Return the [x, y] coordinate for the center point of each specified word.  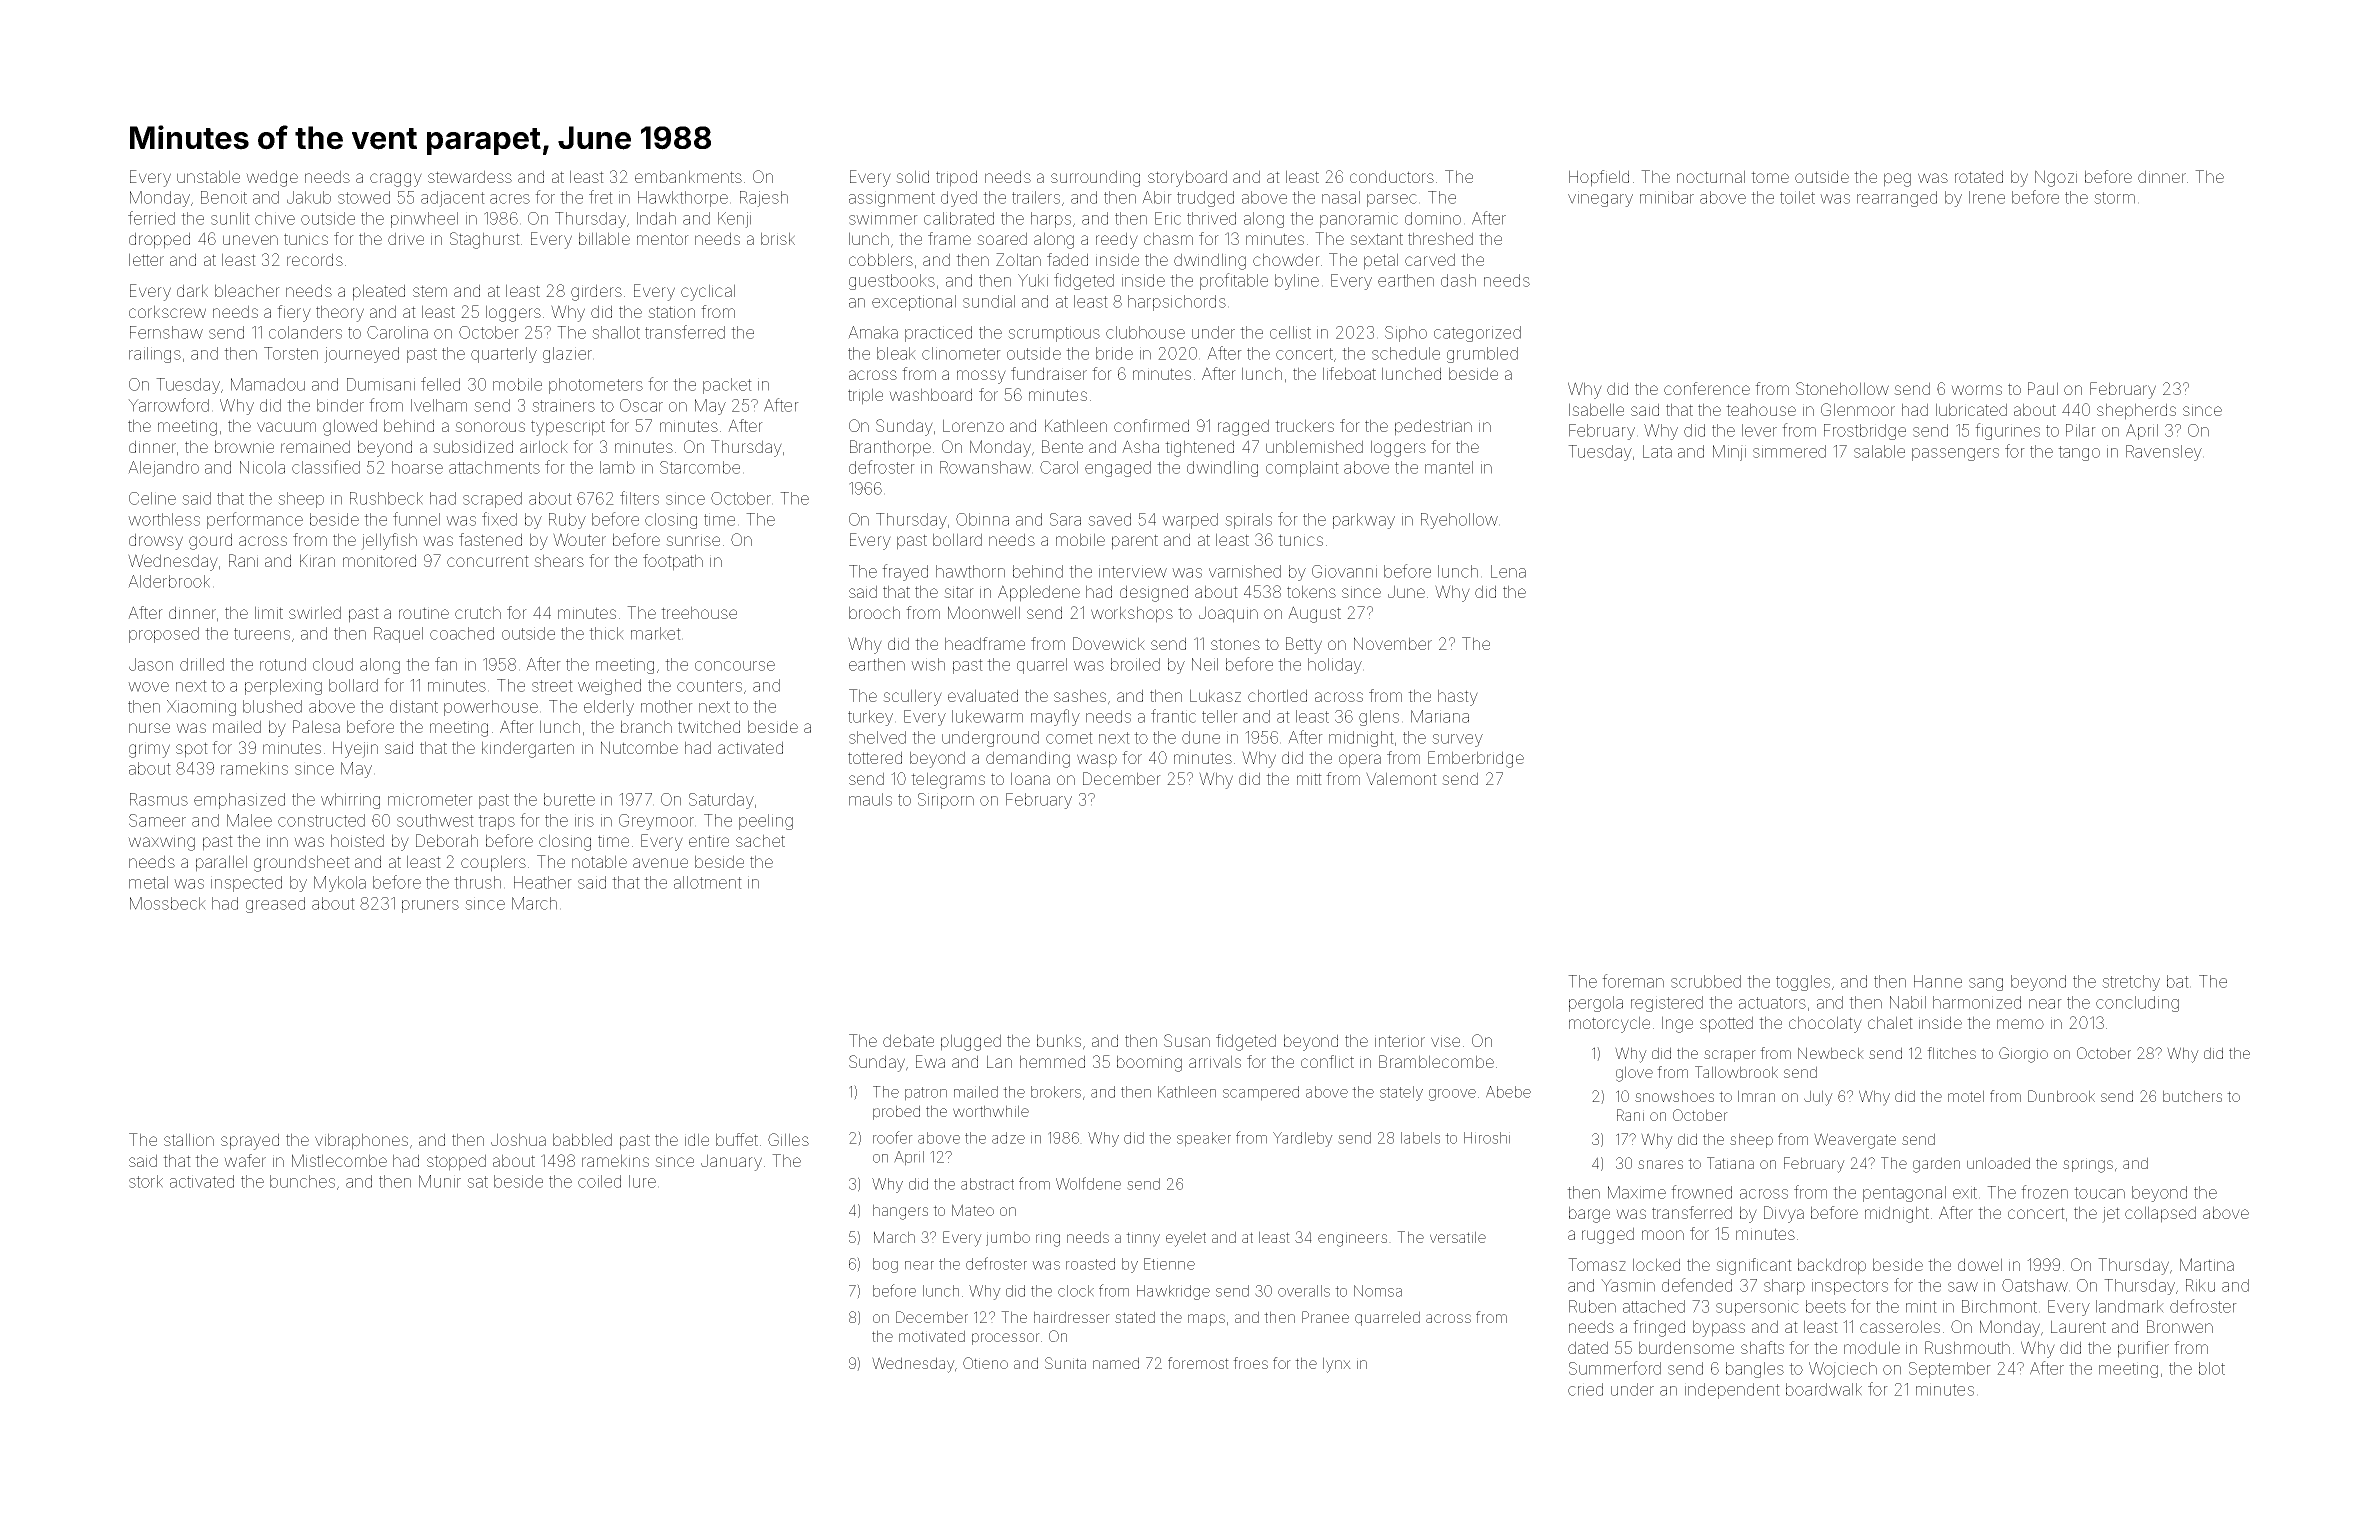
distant [414, 706]
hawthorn [970, 571]
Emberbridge [1476, 759]
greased [275, 905]
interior [1400, 1041]
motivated [932, 1336]
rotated [1979, 176]
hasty [1458, 697]
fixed [499, 519]
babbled [582, 1139]
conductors [1392, 176]
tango [2079, 453]
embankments [688, 176]
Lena [1508, 571]
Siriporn [946, 801]
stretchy [2131, 983]
